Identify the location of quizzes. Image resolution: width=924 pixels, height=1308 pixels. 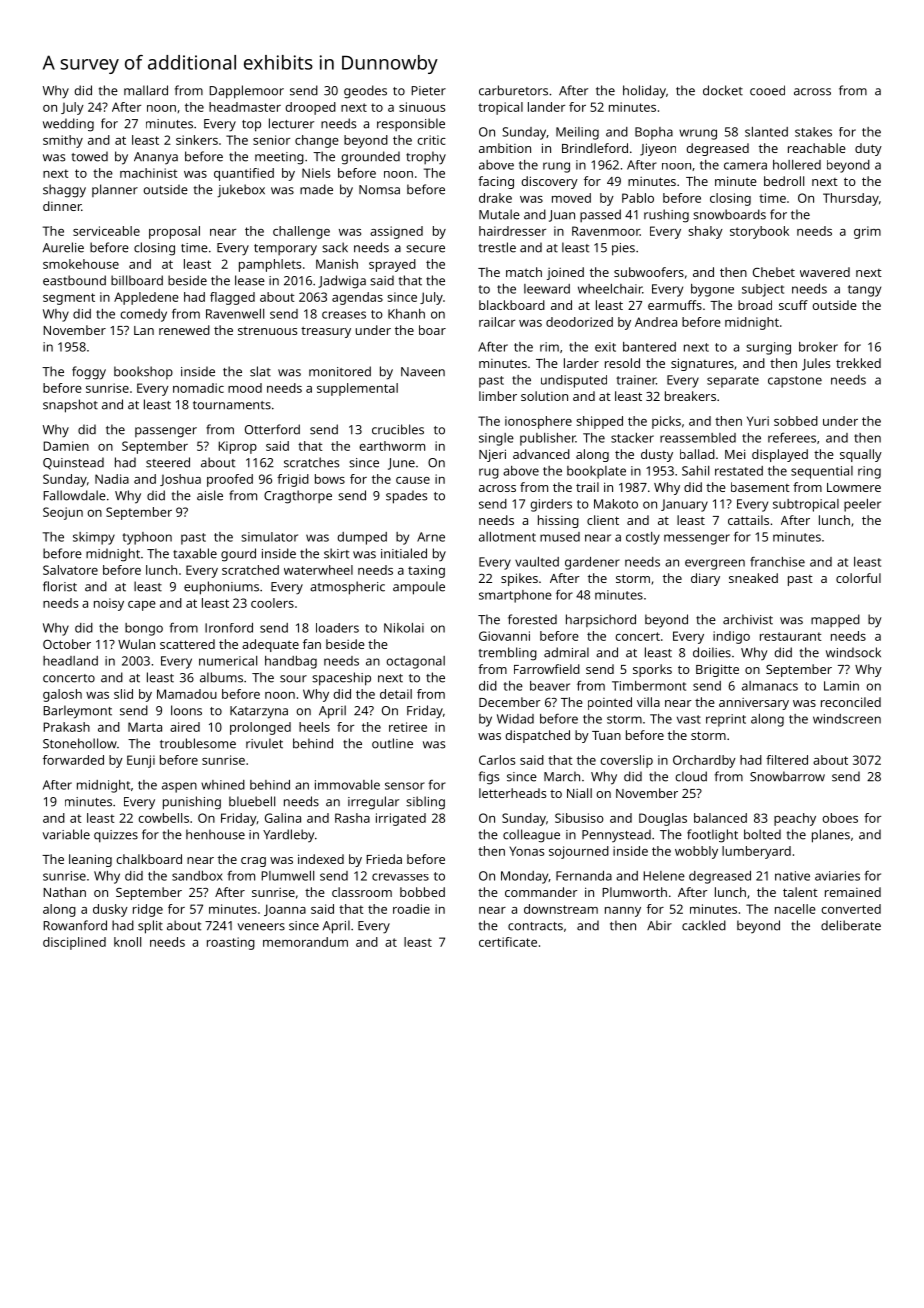
(116, 836).
